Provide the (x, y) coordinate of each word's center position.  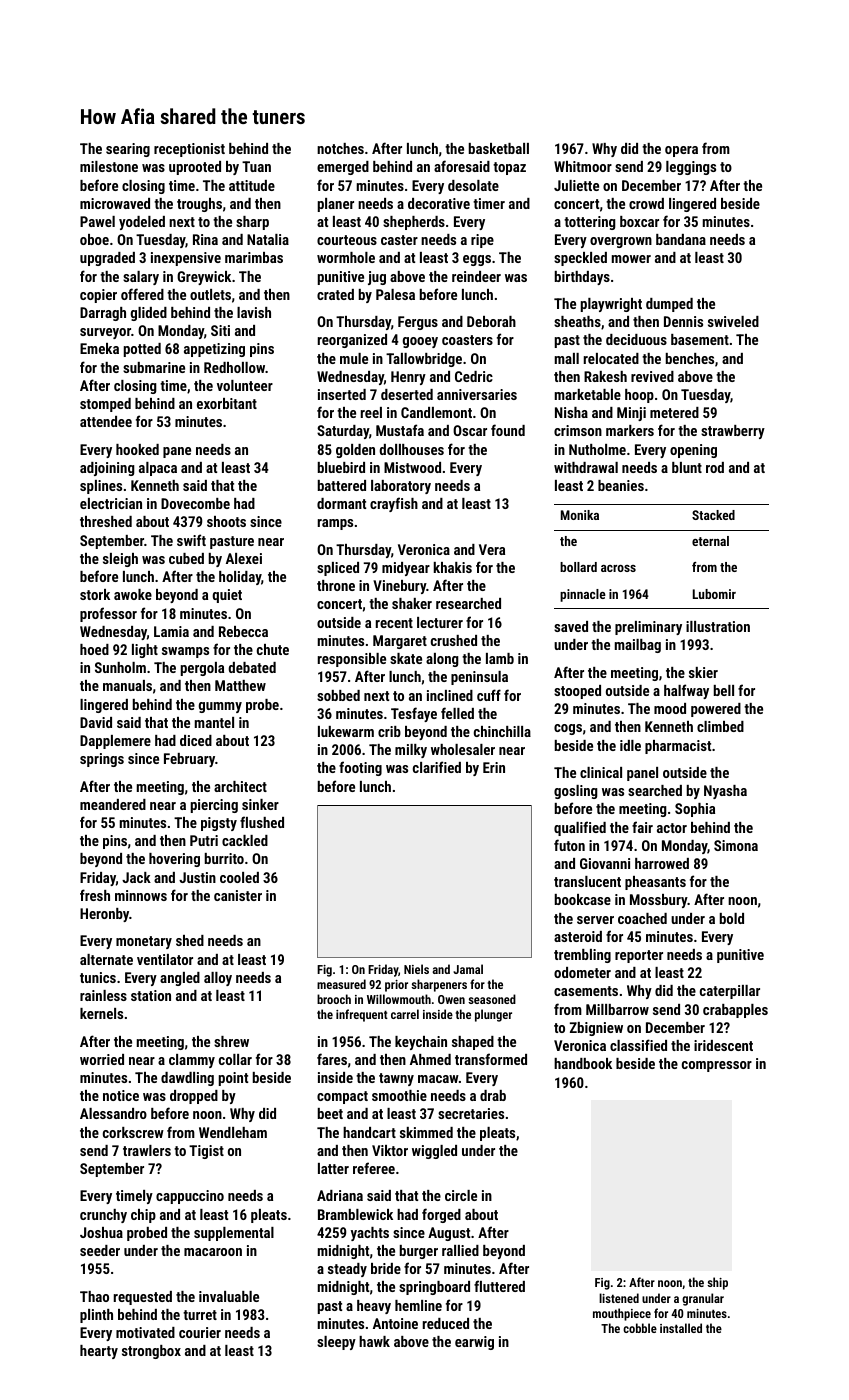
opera (681, 151)
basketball (499, 148)
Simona (736, 845)
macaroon (213, 1252)
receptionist (189, 150)
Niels (416, 969)
